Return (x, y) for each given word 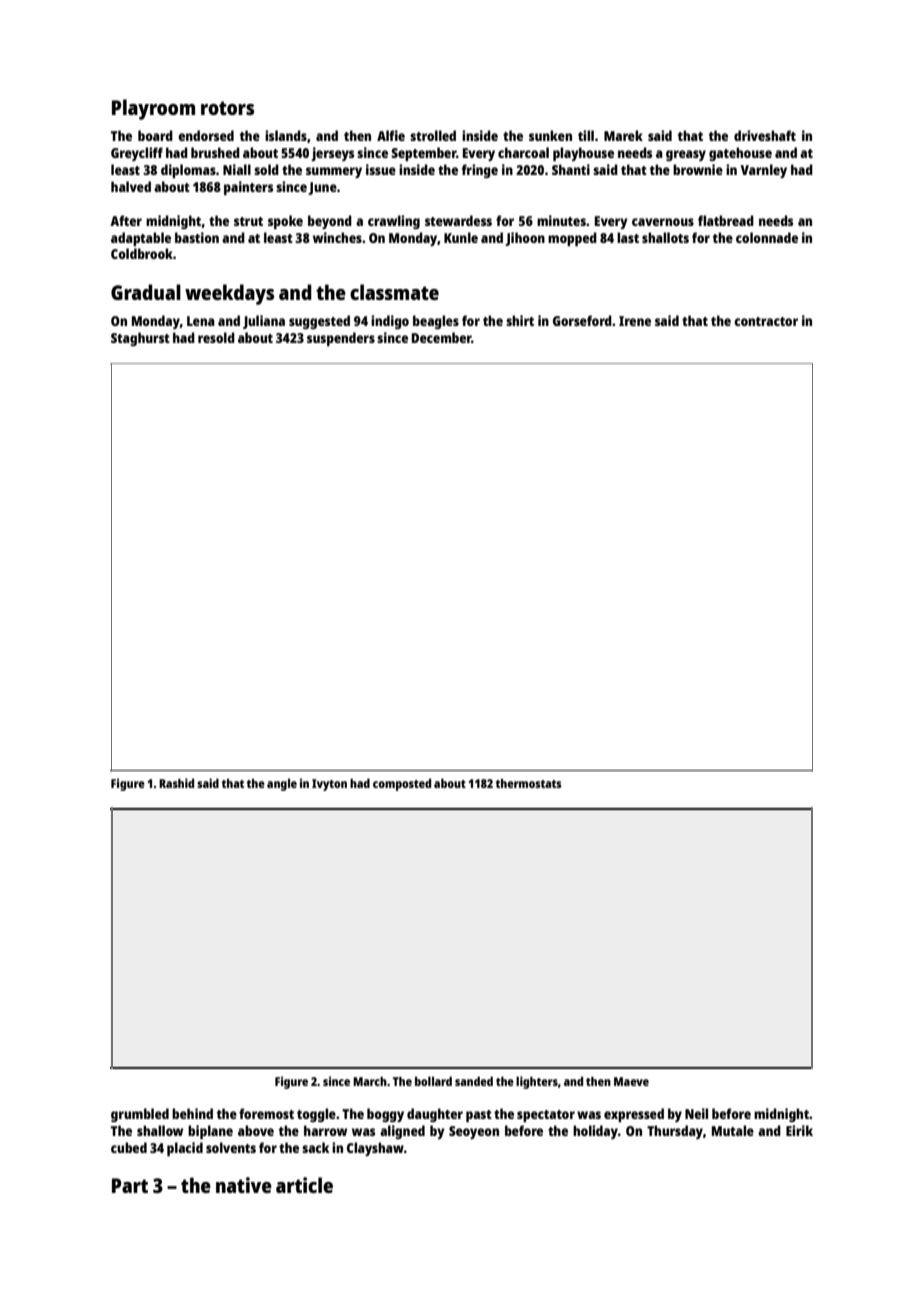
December (442, 337)
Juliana (264, 322)
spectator (546, 1116)
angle (282, 784)
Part (130, 1185)
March (370, 1081)
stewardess (458, 220)
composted (402, 784)
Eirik (799, 1130)
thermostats (528, 783)
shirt (520, 320)
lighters (537, 1082)
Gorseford (582, 320)
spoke (285, 222)
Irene (635, 321)
